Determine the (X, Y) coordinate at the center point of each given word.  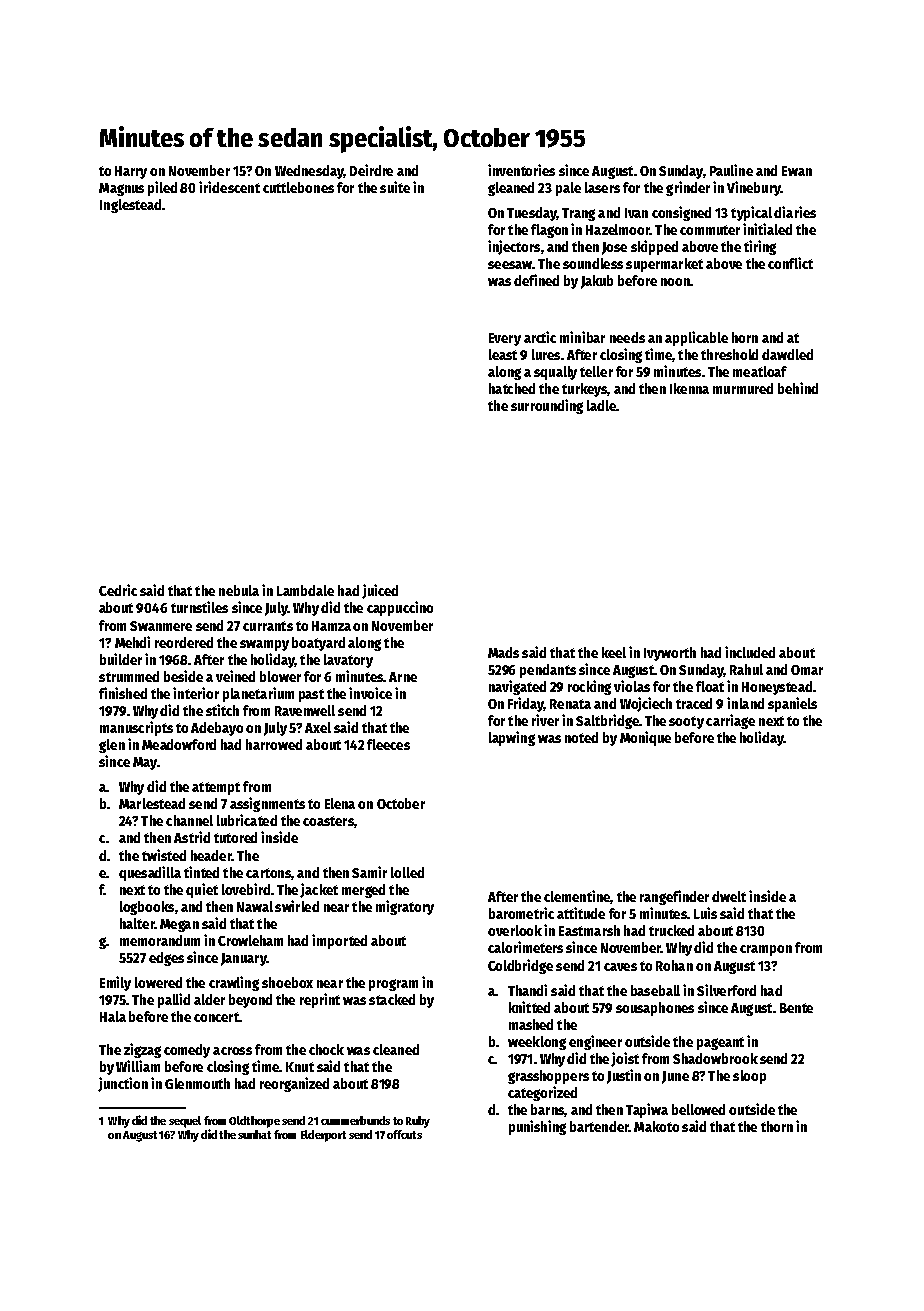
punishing (537, 1127)
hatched (512, 388)
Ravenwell (305, 710)
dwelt (729, 896)
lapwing (512, 738)
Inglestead (130, 206)
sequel (185, 1122)
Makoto (656, 1126)
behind (798, 388)
